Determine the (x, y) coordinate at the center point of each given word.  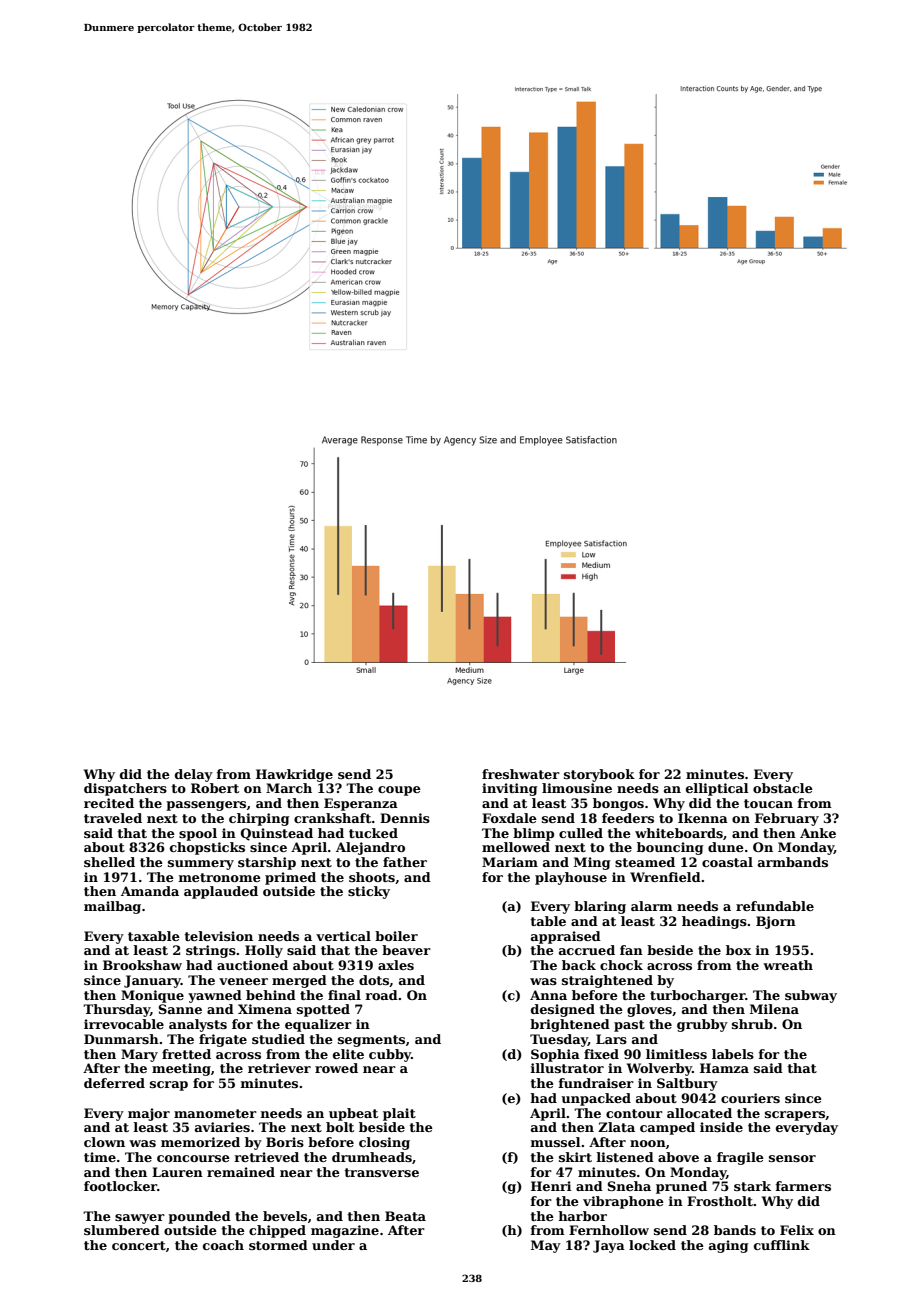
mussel (555, 1142)
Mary (139, 1055)
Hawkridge (294, 775)
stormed (278, 1245)
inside (721, 1127)
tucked (373, 833)
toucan (768, 803)
